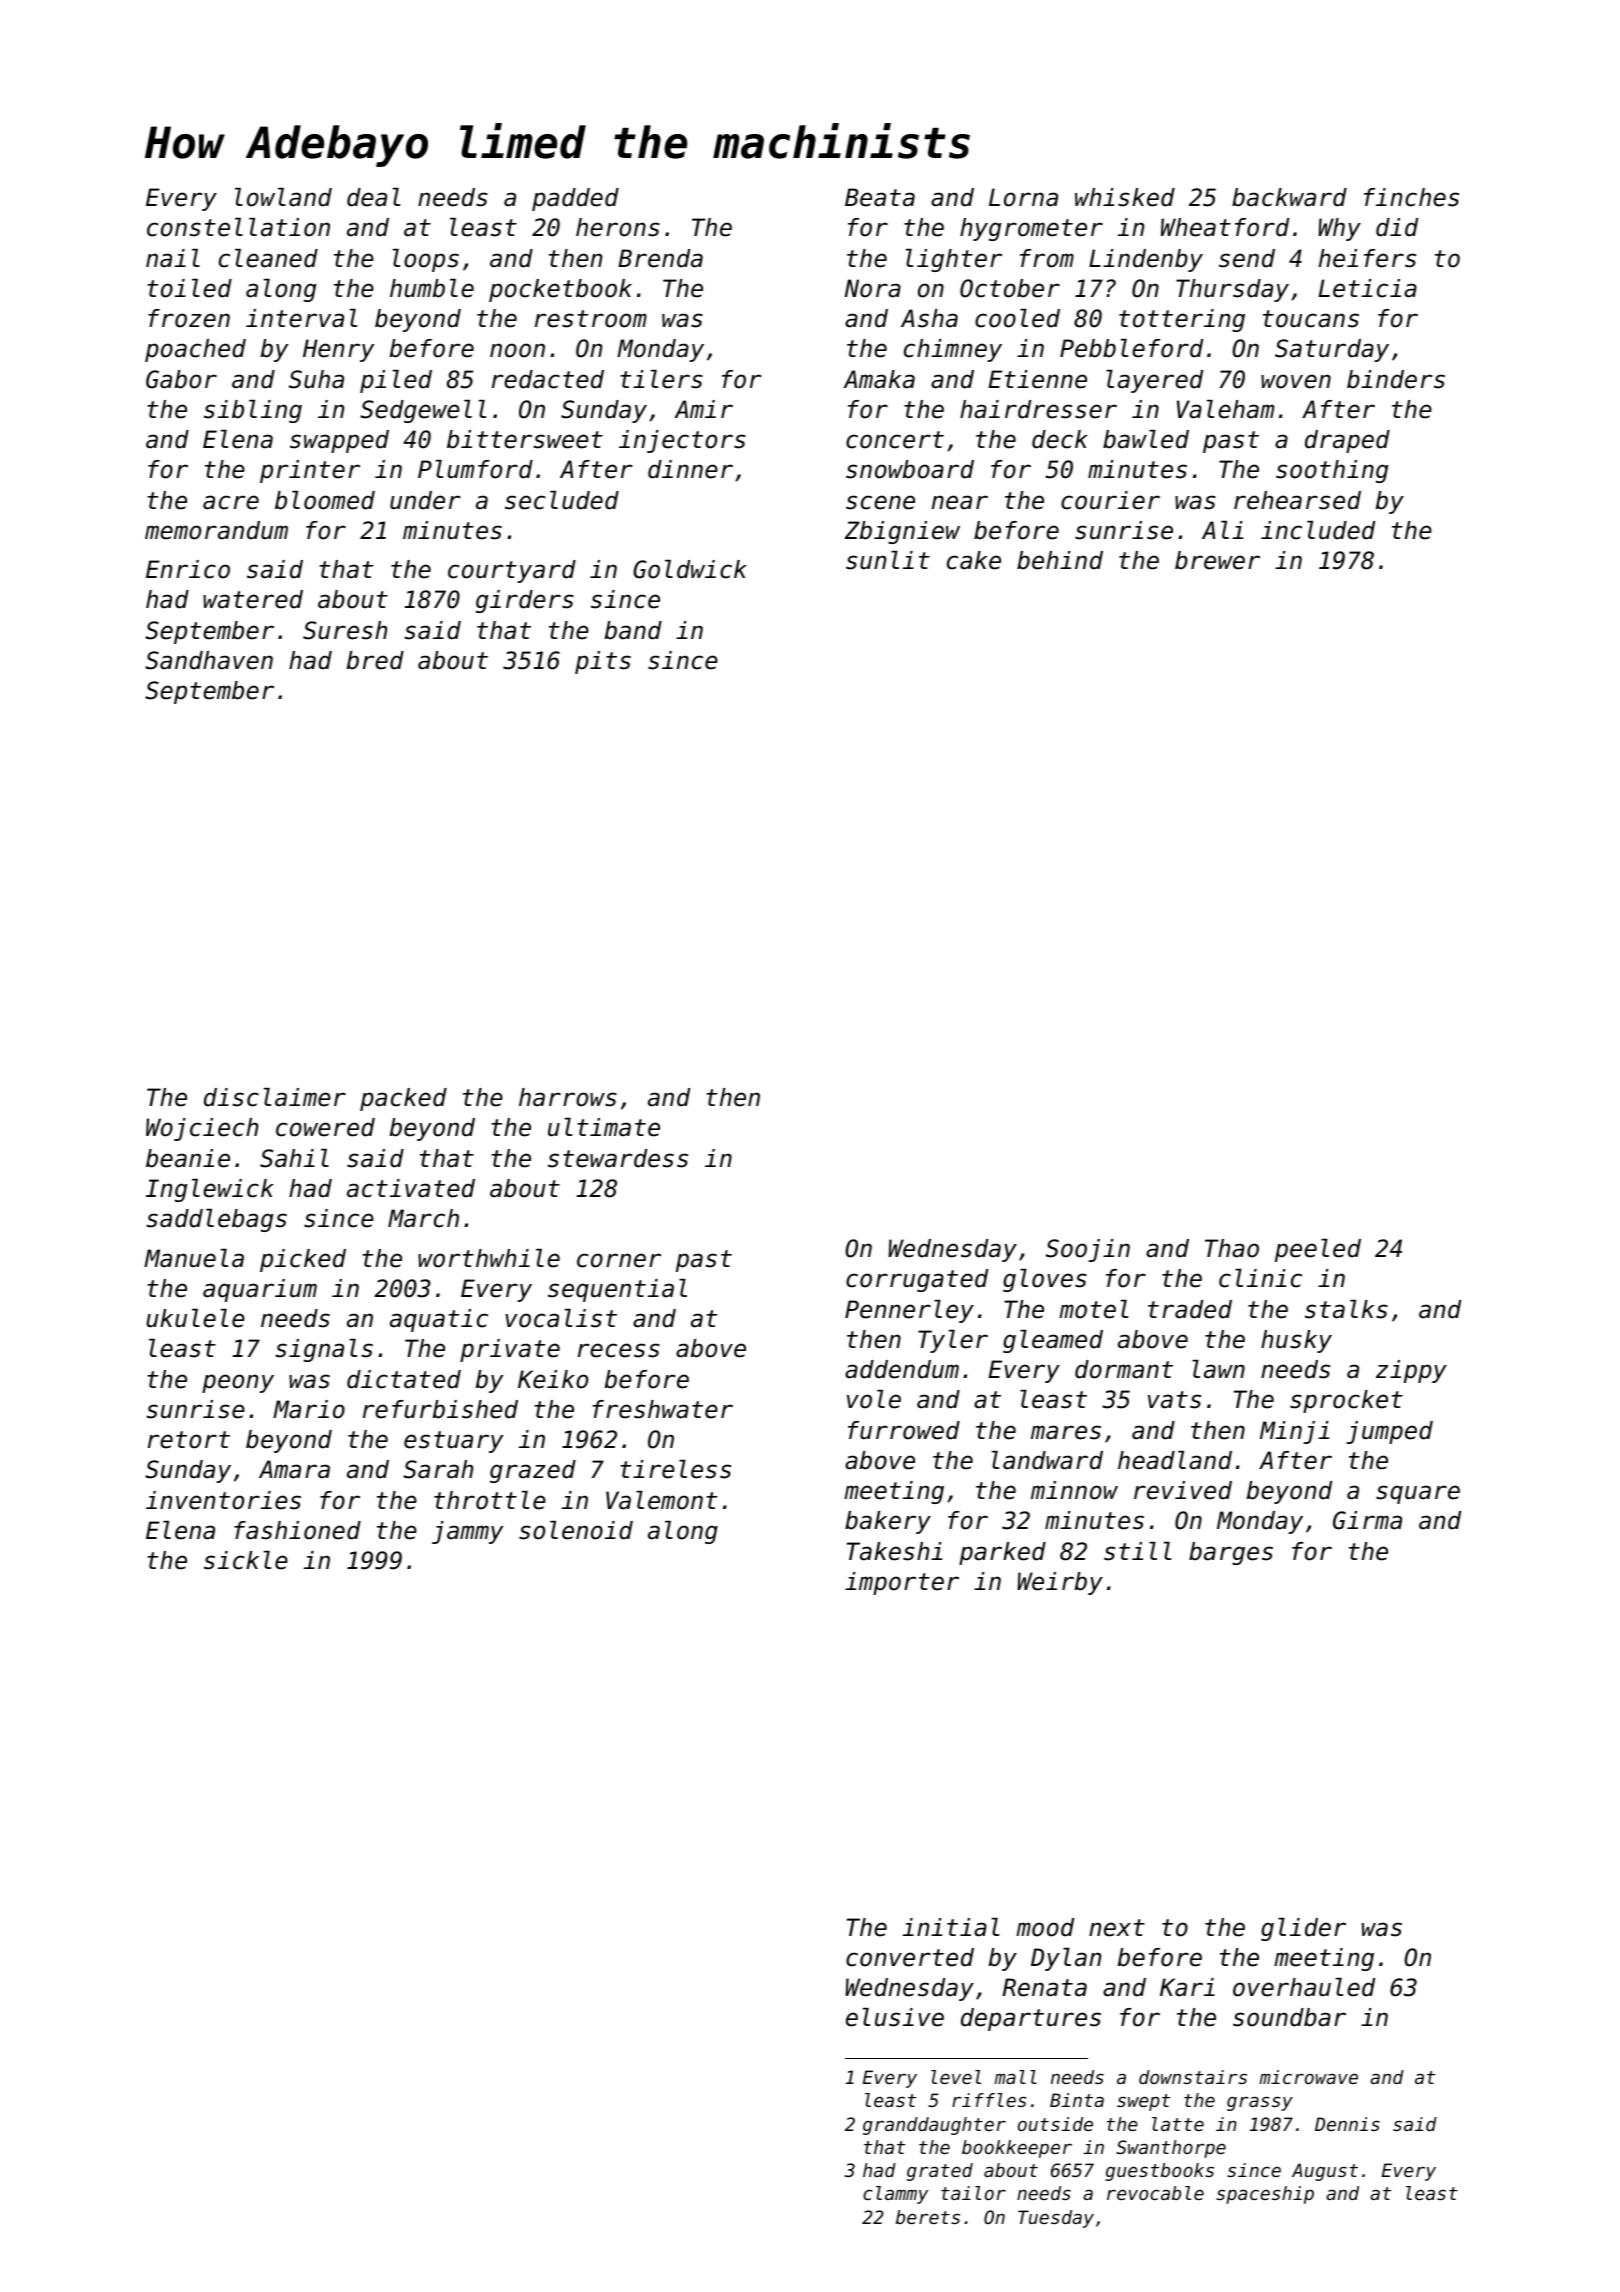 The image size is (1620, 2292). What do you see at coordinates (1187, 1987) in the page?
I see `Kari` at bounding box center [1187, 1987].
